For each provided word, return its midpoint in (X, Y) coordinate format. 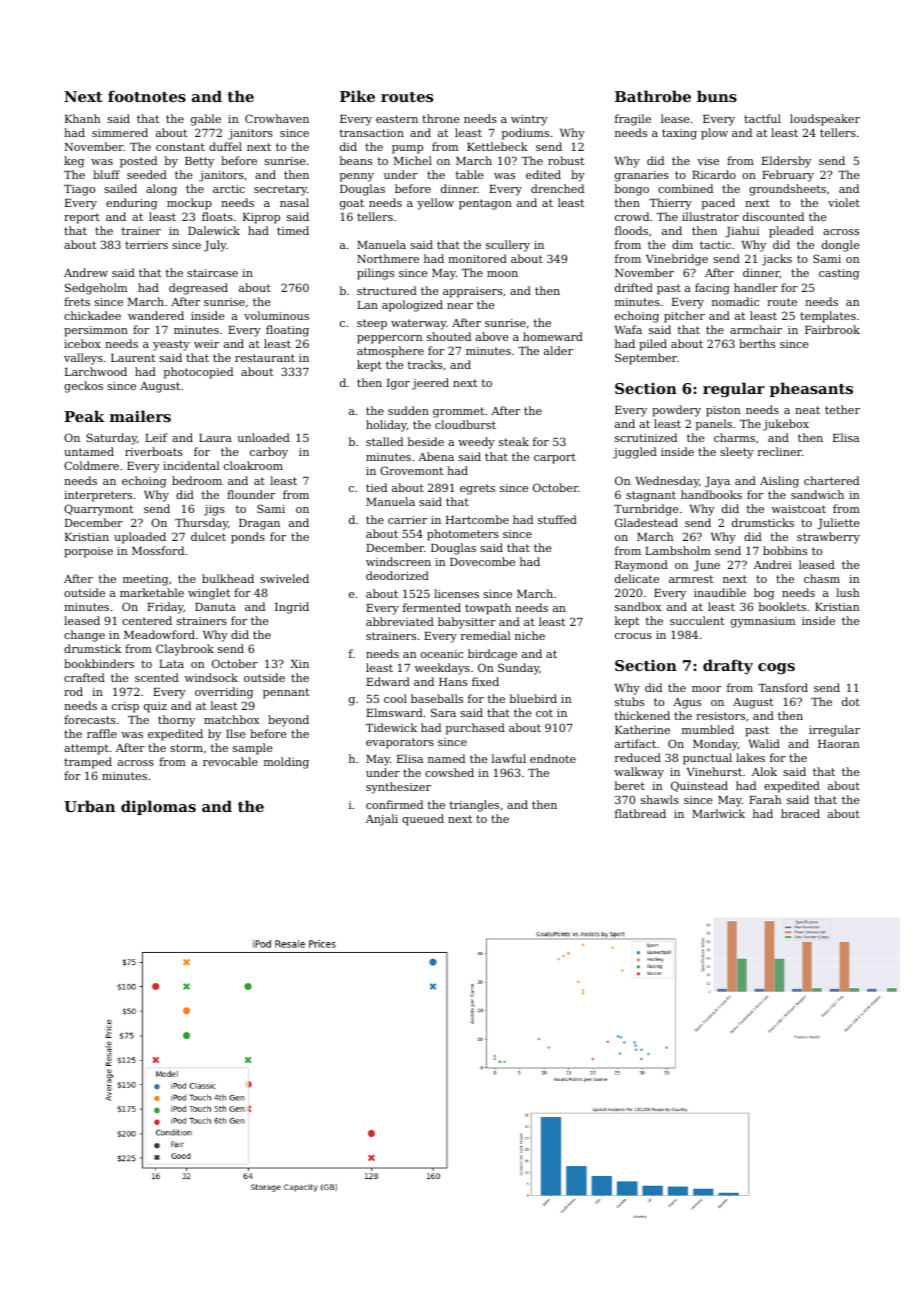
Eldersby (786, 162)
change (84, 636)
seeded (147, 174)
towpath (488, 609)
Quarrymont (98, 510)
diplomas (158, 807)
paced (718, 204)
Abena (436, 456)
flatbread (640, 813)
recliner (780, 451)
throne (441, 118)
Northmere (388, 258)
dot (851, 701)
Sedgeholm (96, 289)
